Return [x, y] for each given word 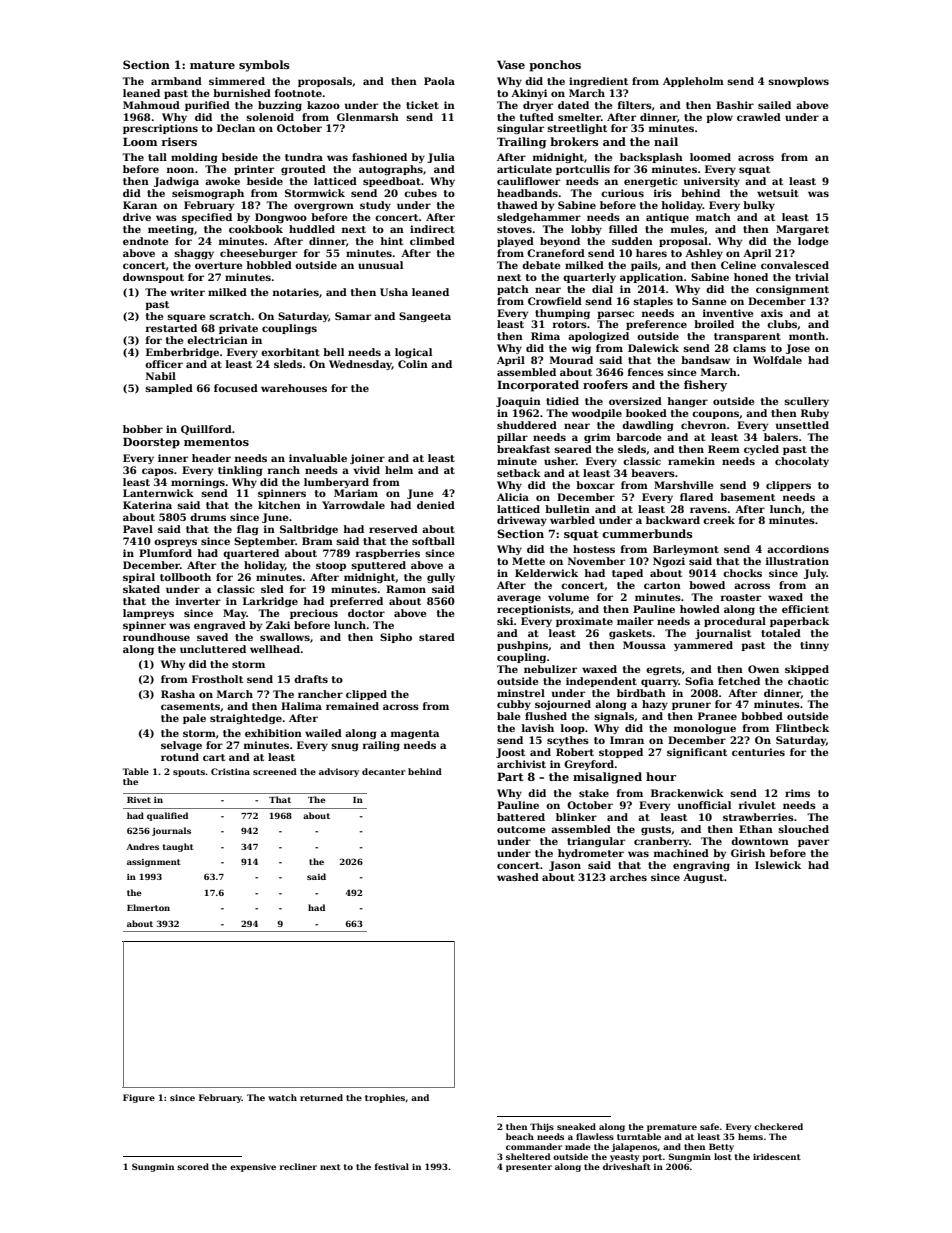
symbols [264, 66]
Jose [798, 349]
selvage [181, 746]
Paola [439, 81]
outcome [521, 829]
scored [193, 1166]
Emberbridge [182, 353]
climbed [432, 241]
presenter [529, 1168]
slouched [803, 829]
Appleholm [693, 82]
